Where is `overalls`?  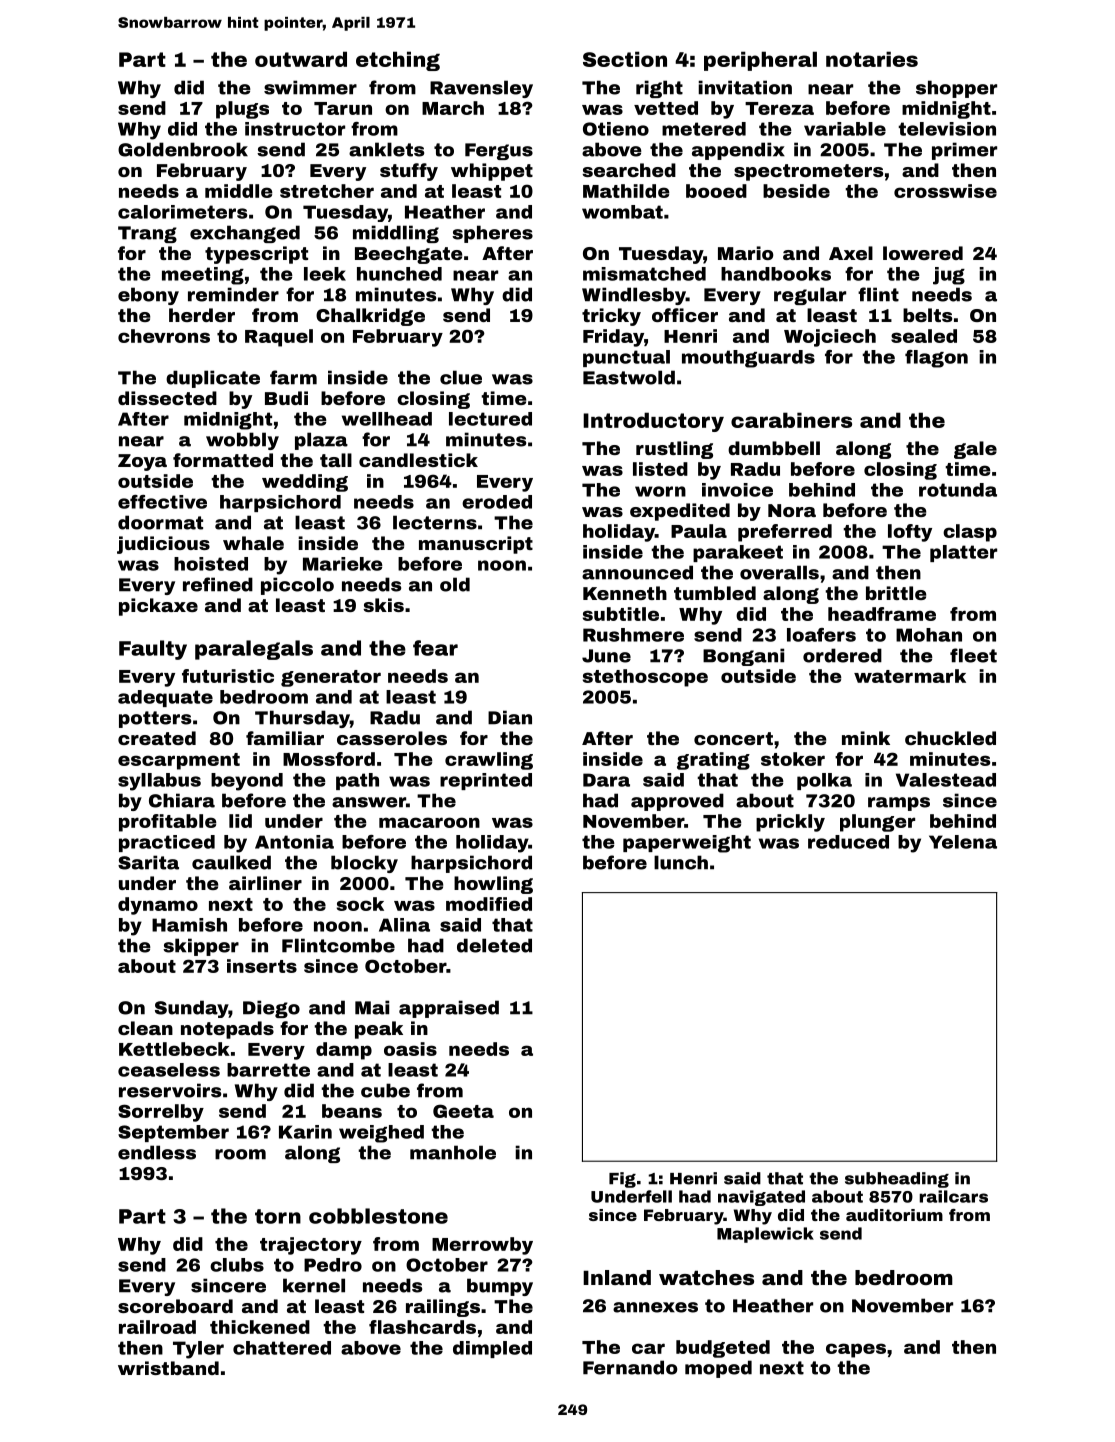
overalls is located at coordinates (779, 572).
